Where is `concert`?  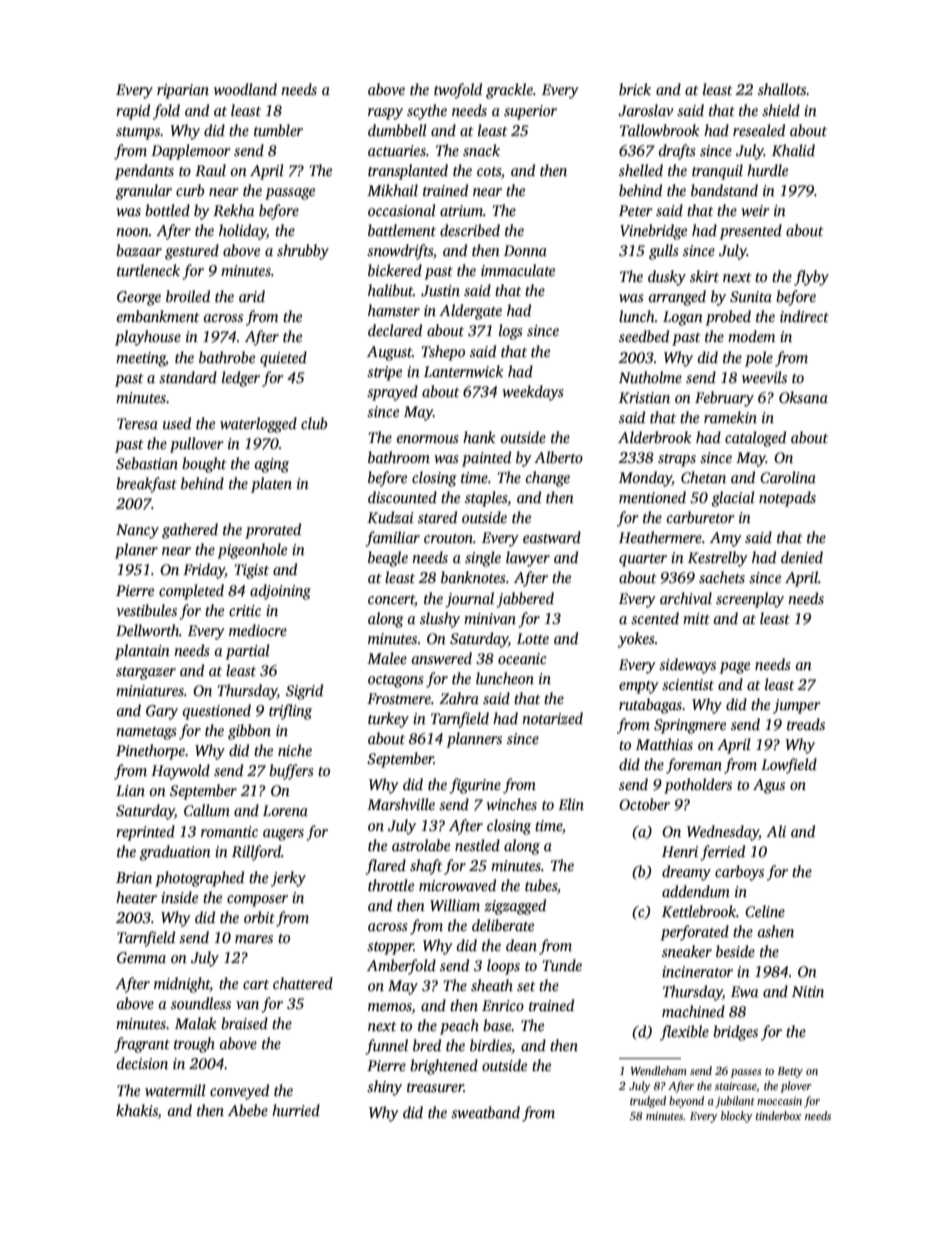 concert is located at coordinates (391, 599).
